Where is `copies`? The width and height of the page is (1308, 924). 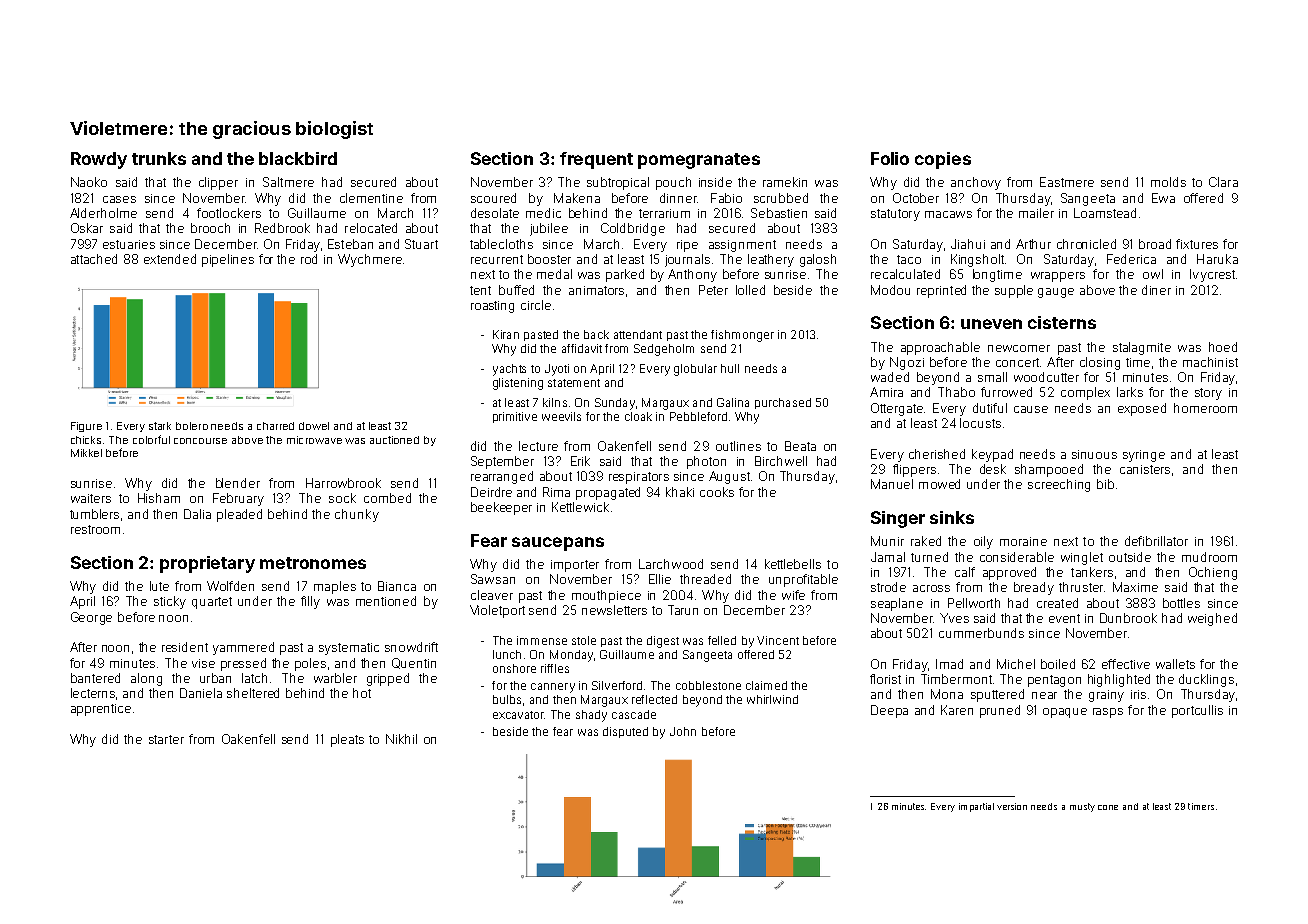
copies is located at coordinates (943, 160).
